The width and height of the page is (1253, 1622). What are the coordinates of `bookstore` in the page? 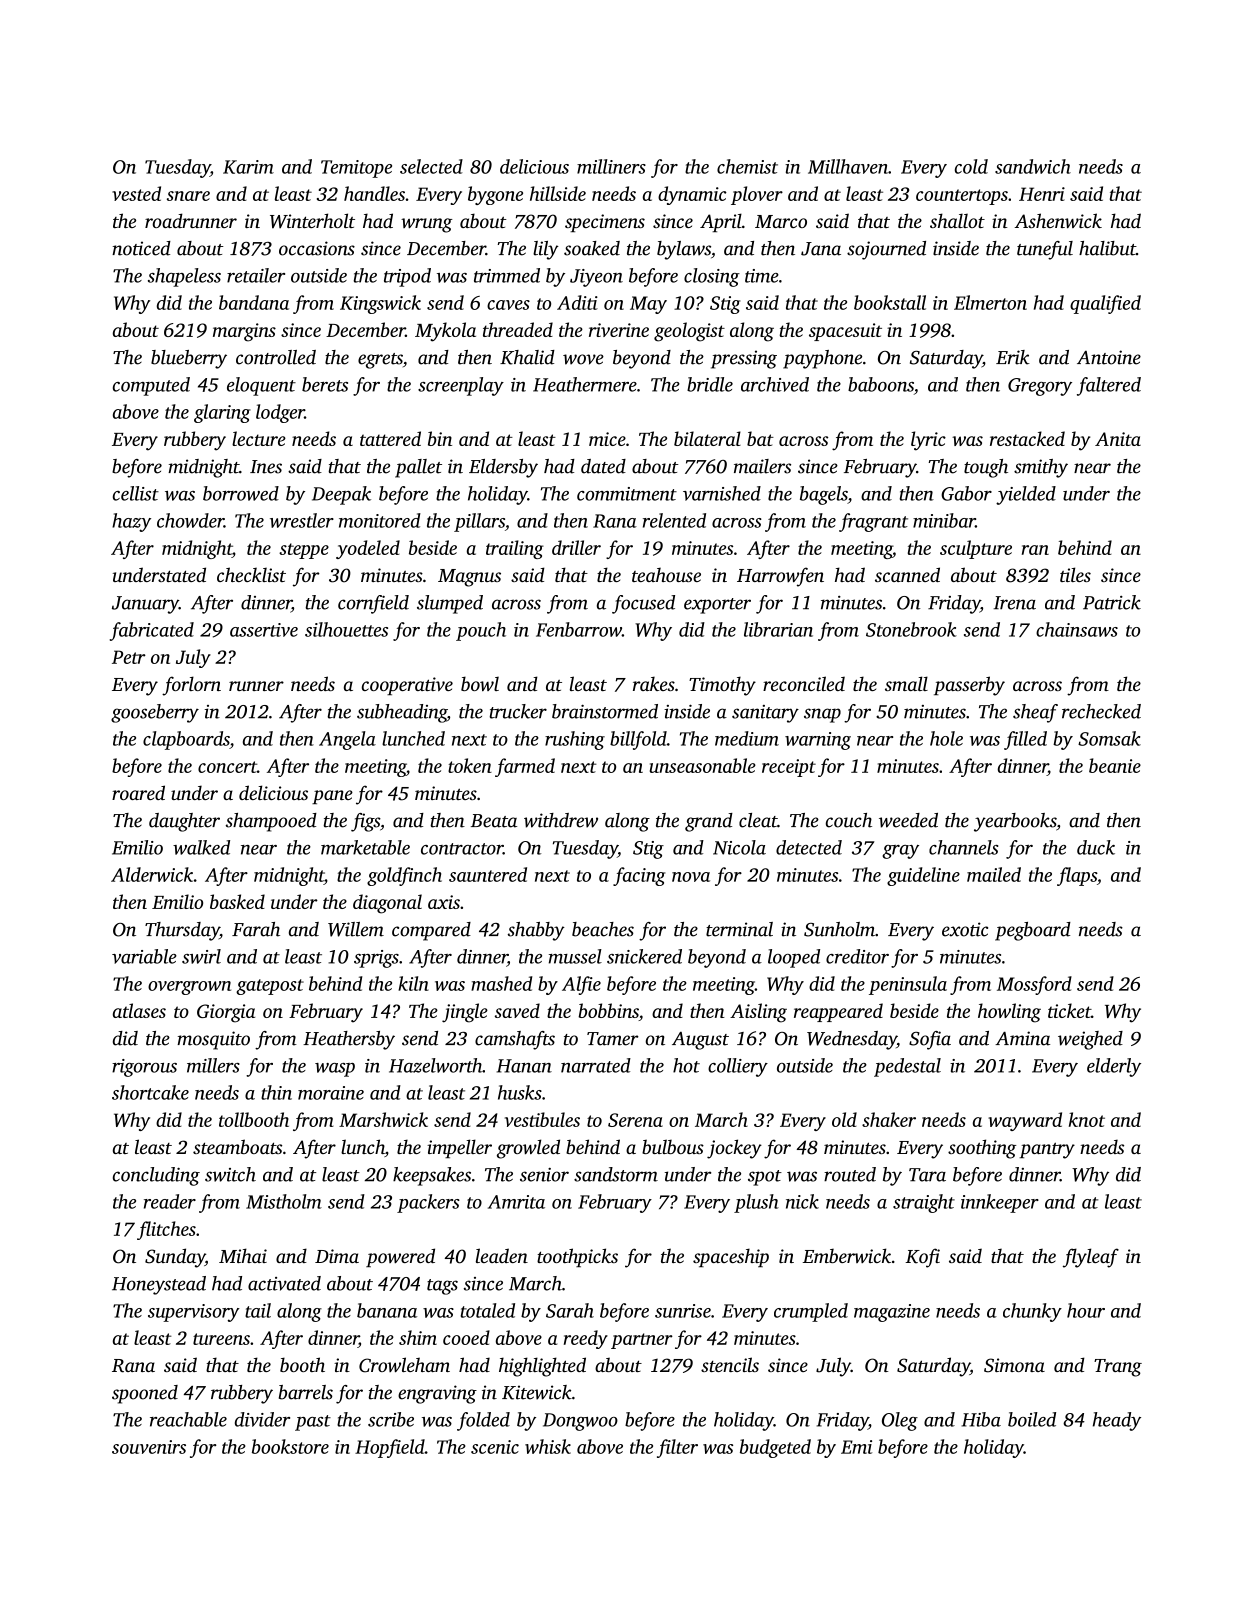 It's located at (290, 1446).
